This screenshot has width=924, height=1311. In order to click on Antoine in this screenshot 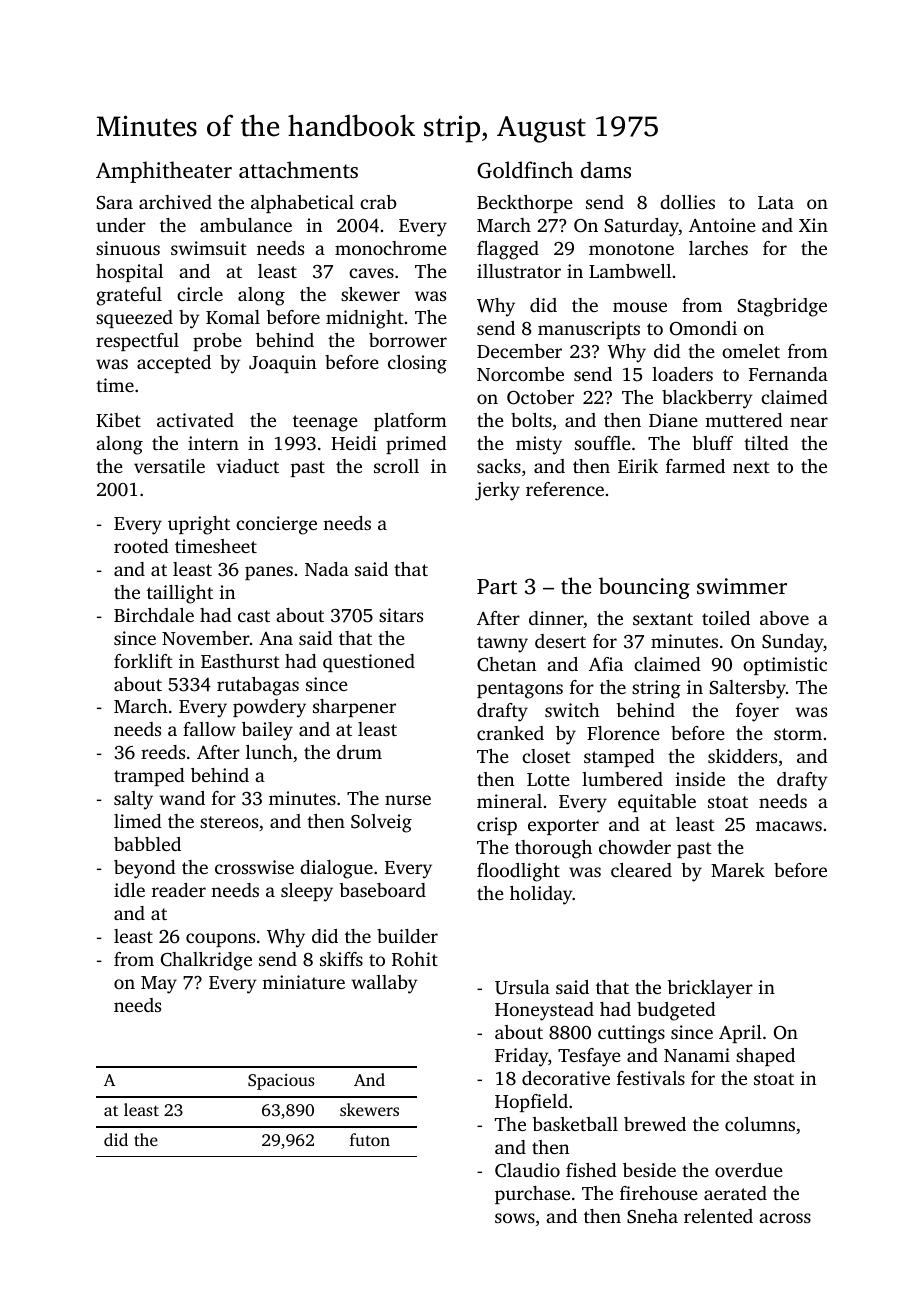, I will do `click(722, 225)`.
